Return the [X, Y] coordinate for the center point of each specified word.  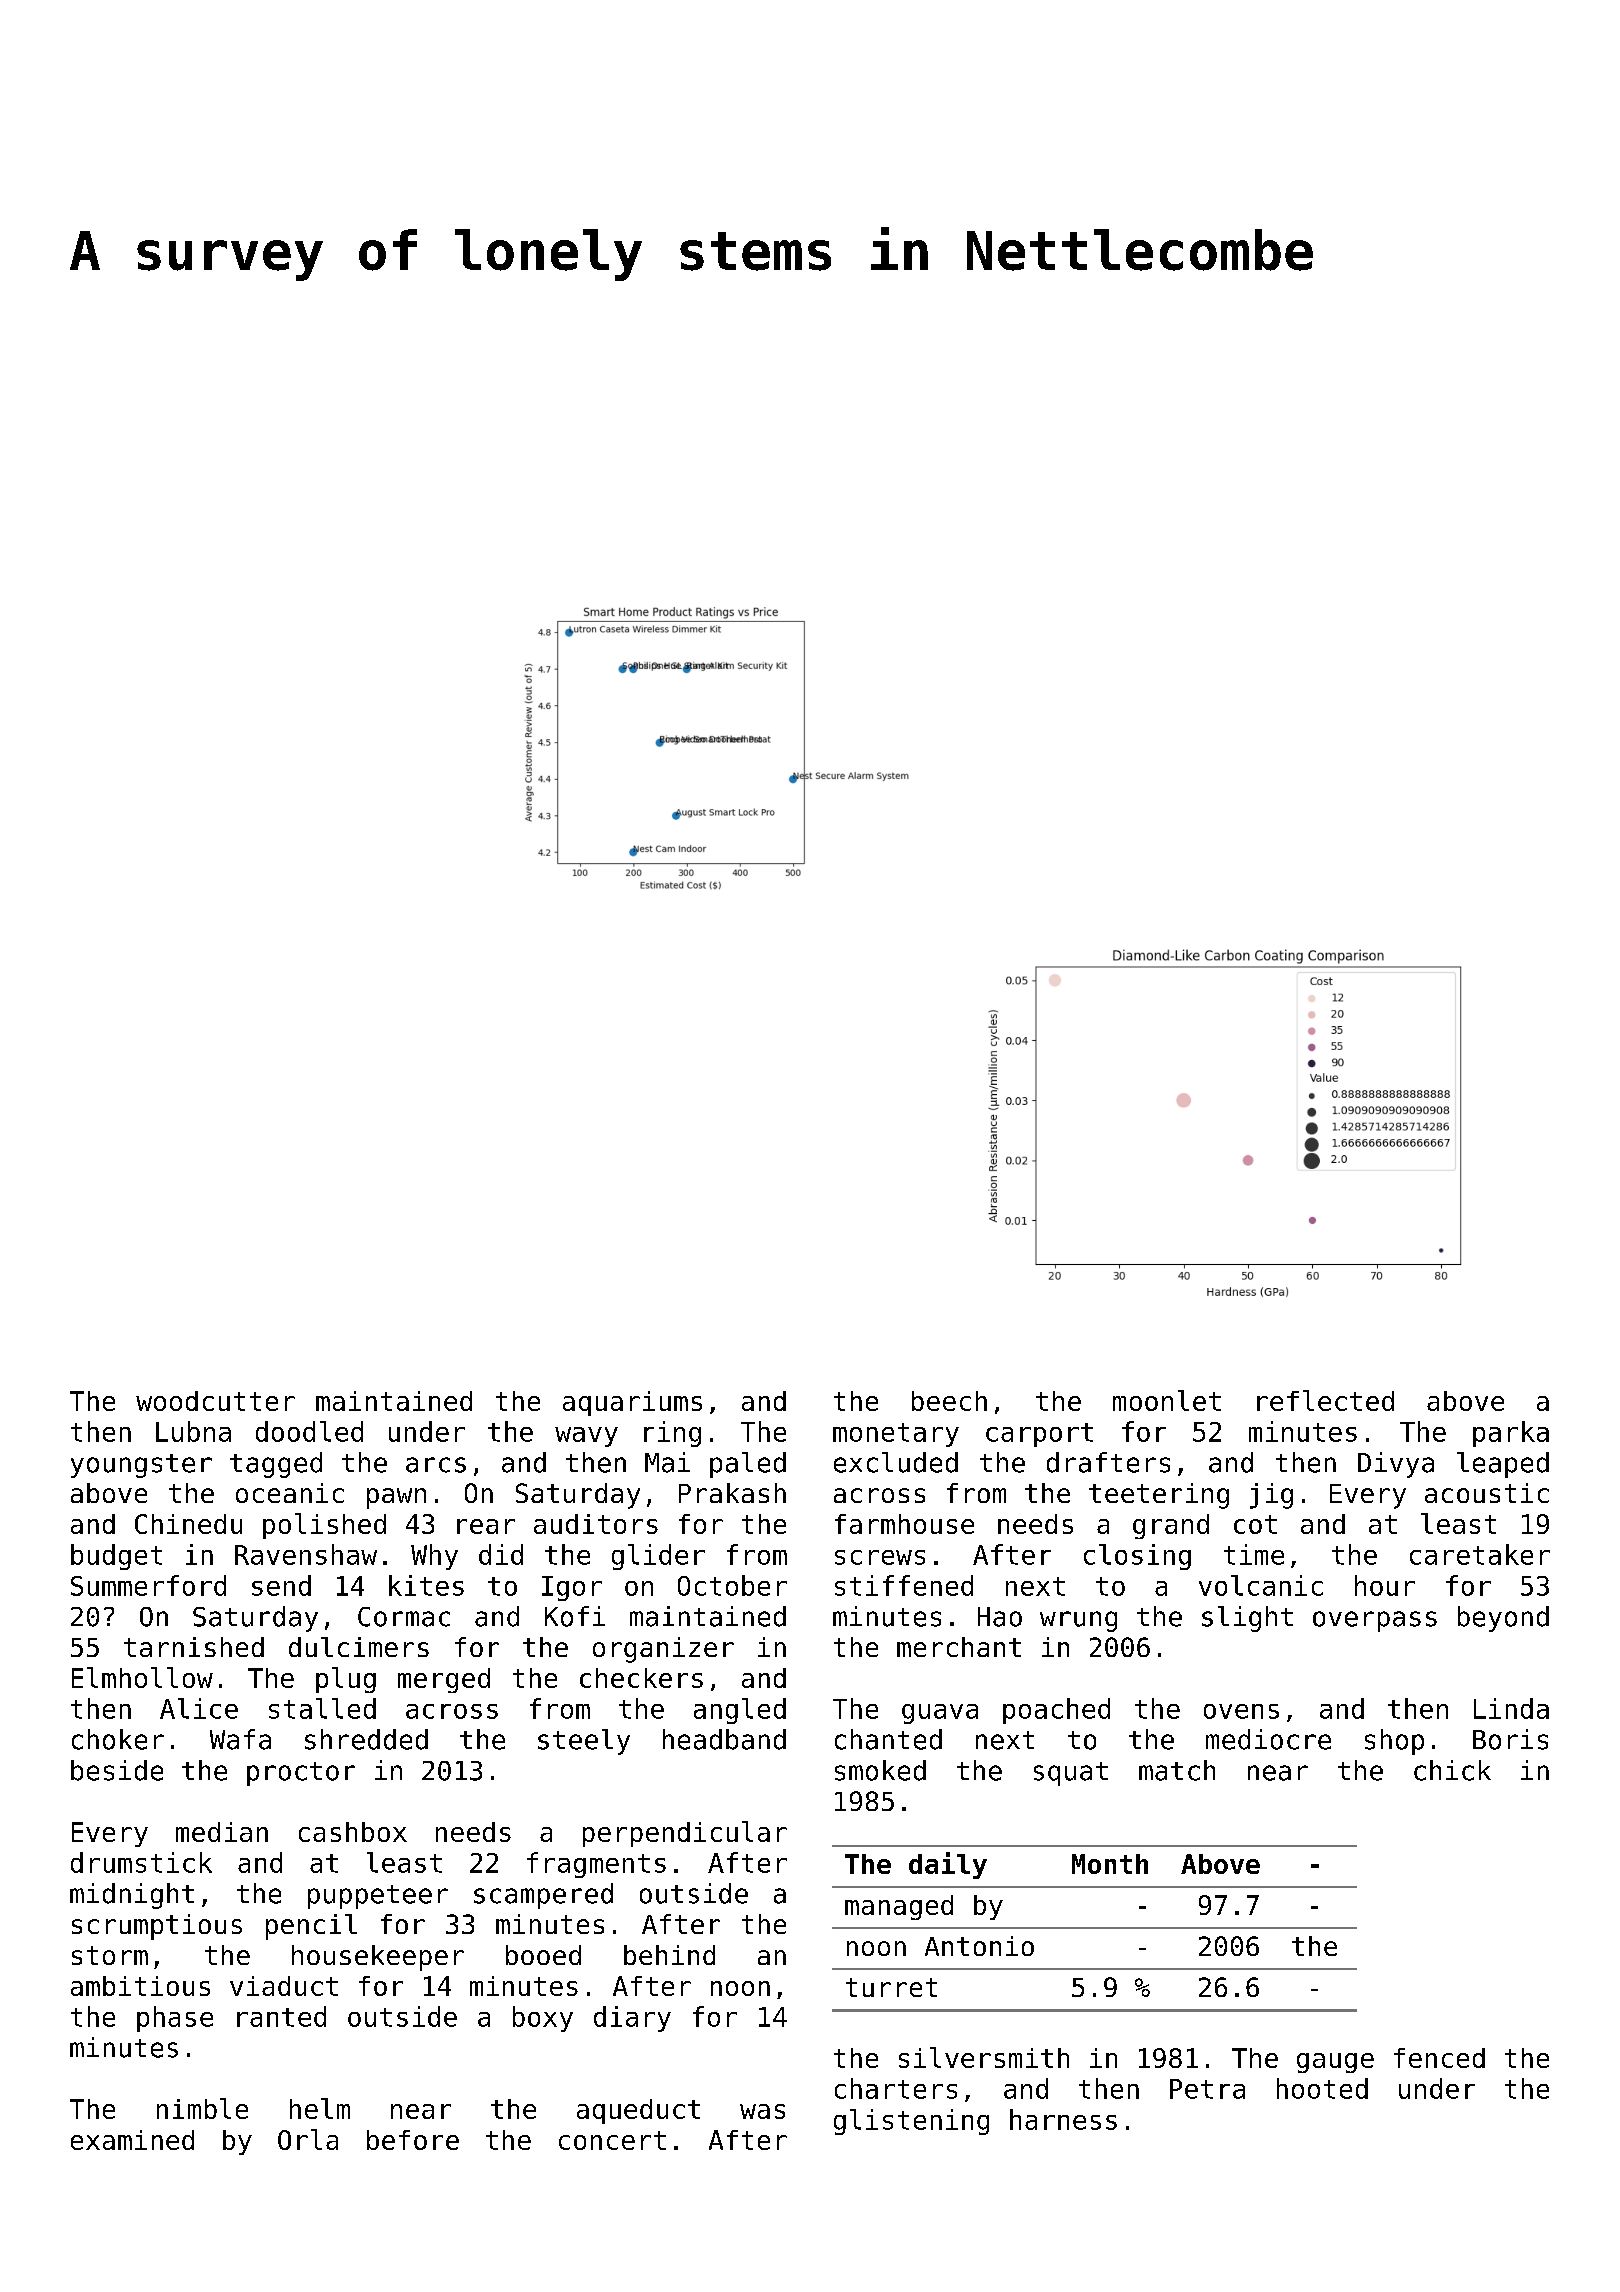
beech [949, 1401]
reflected [1325, 1400]
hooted [1322, 2088]
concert [612, 2140]
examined [132, 2140]
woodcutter [215, 1401]
